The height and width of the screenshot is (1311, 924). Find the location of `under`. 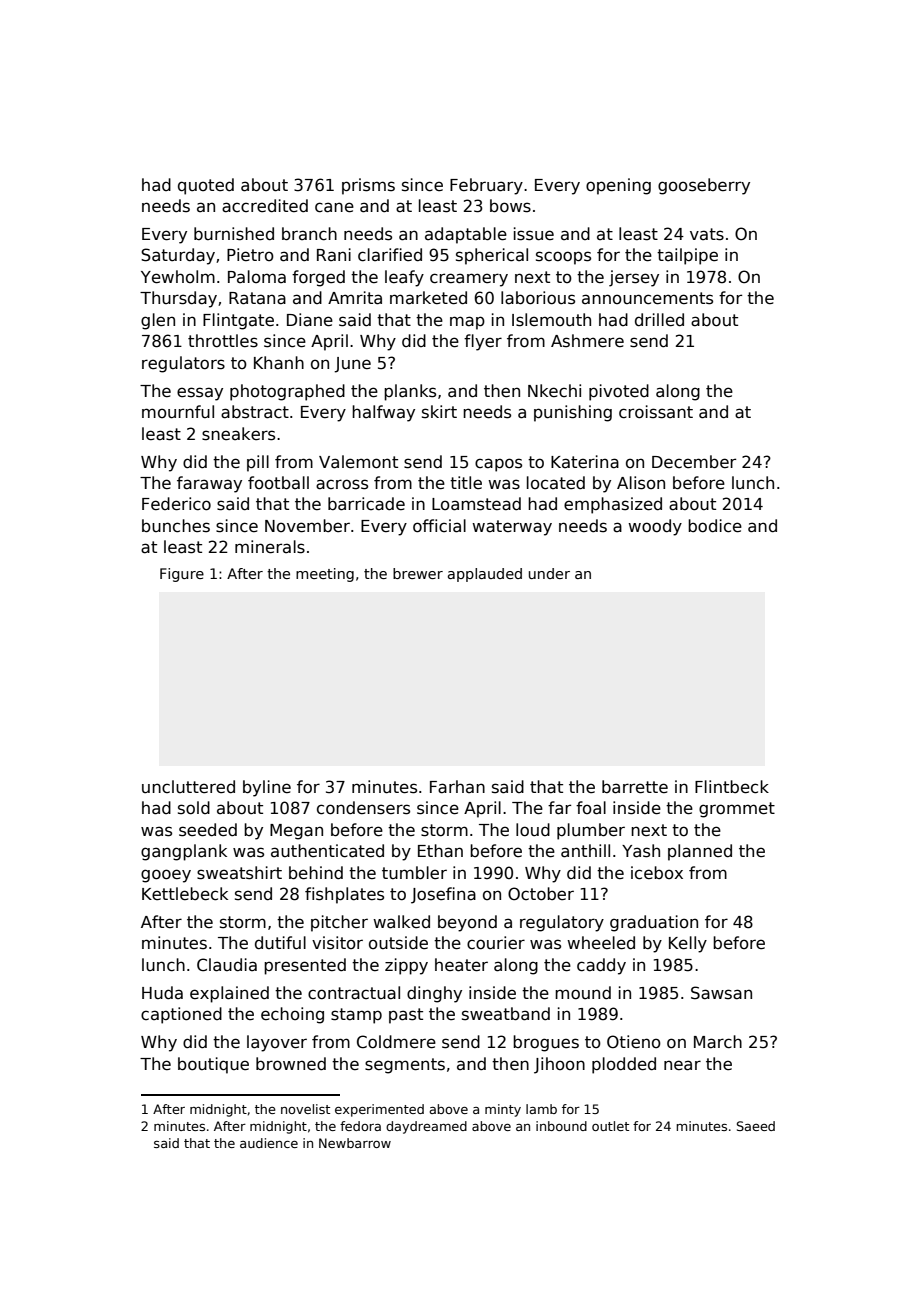

under is located at coordinates (549, 573).
